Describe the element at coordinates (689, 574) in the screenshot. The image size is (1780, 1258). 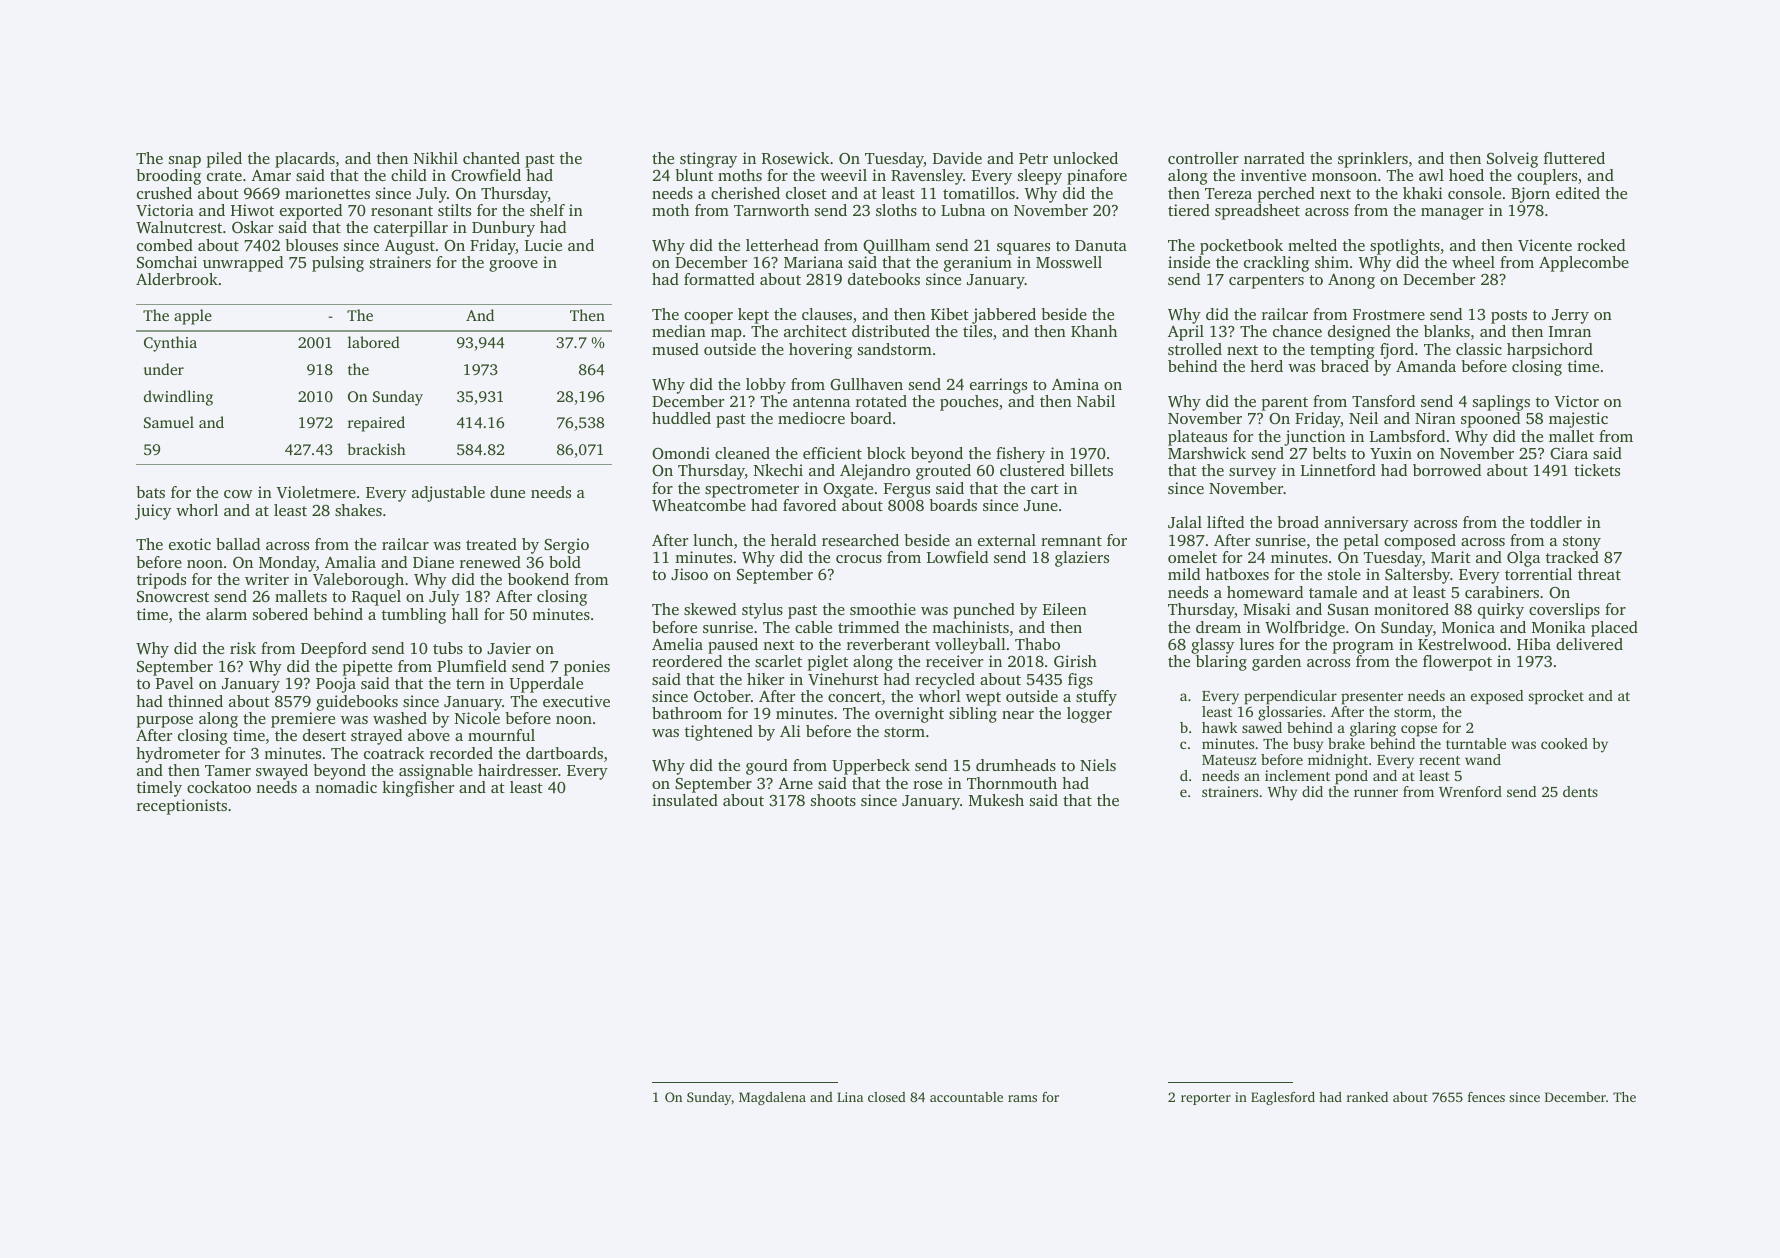
I see `Jisoo` at that location.
